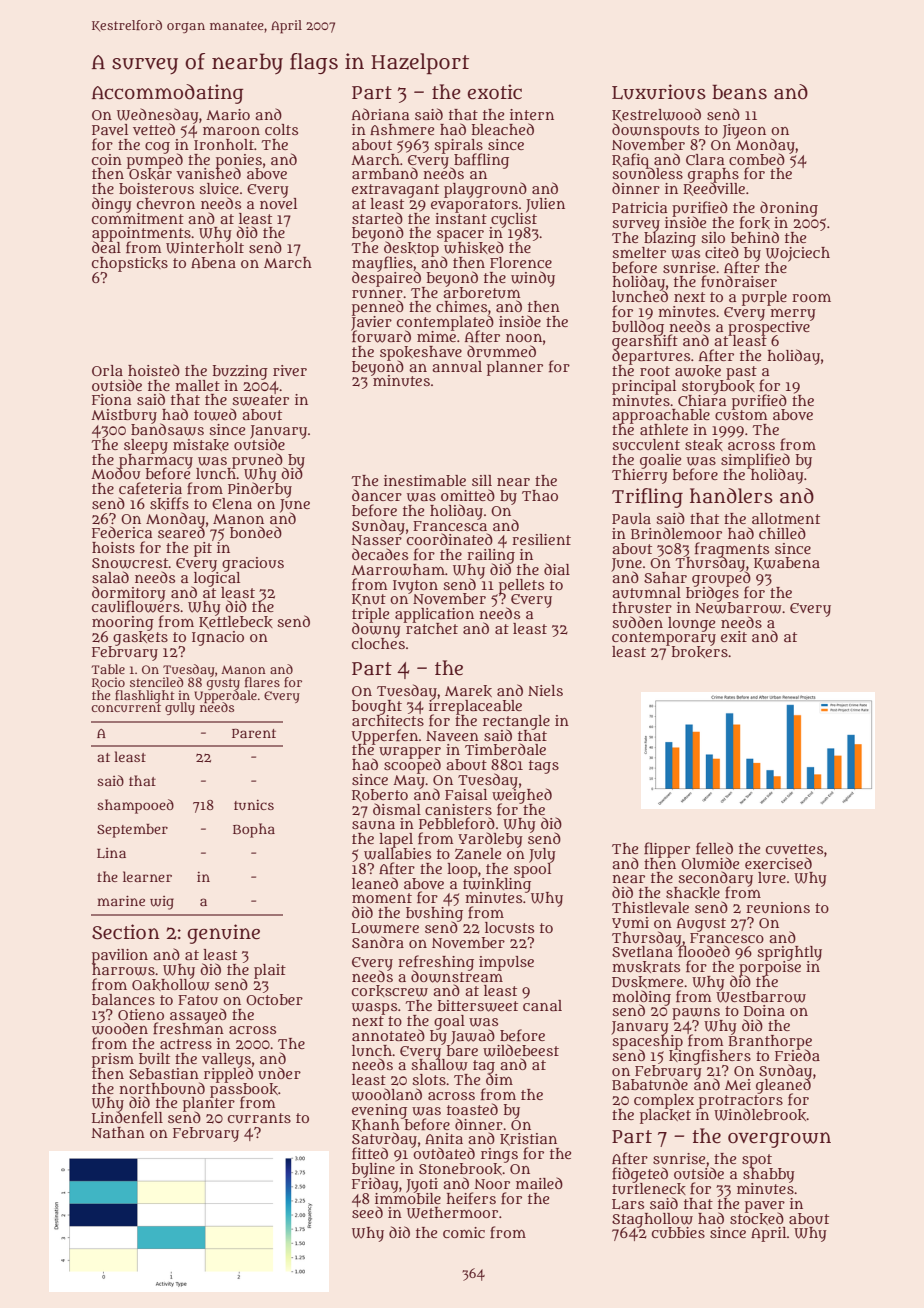 This screenshot has width=924, height=1308. Describe the element at coordinates (224, 934) in the screenshot. I see `genuine` at that location.
